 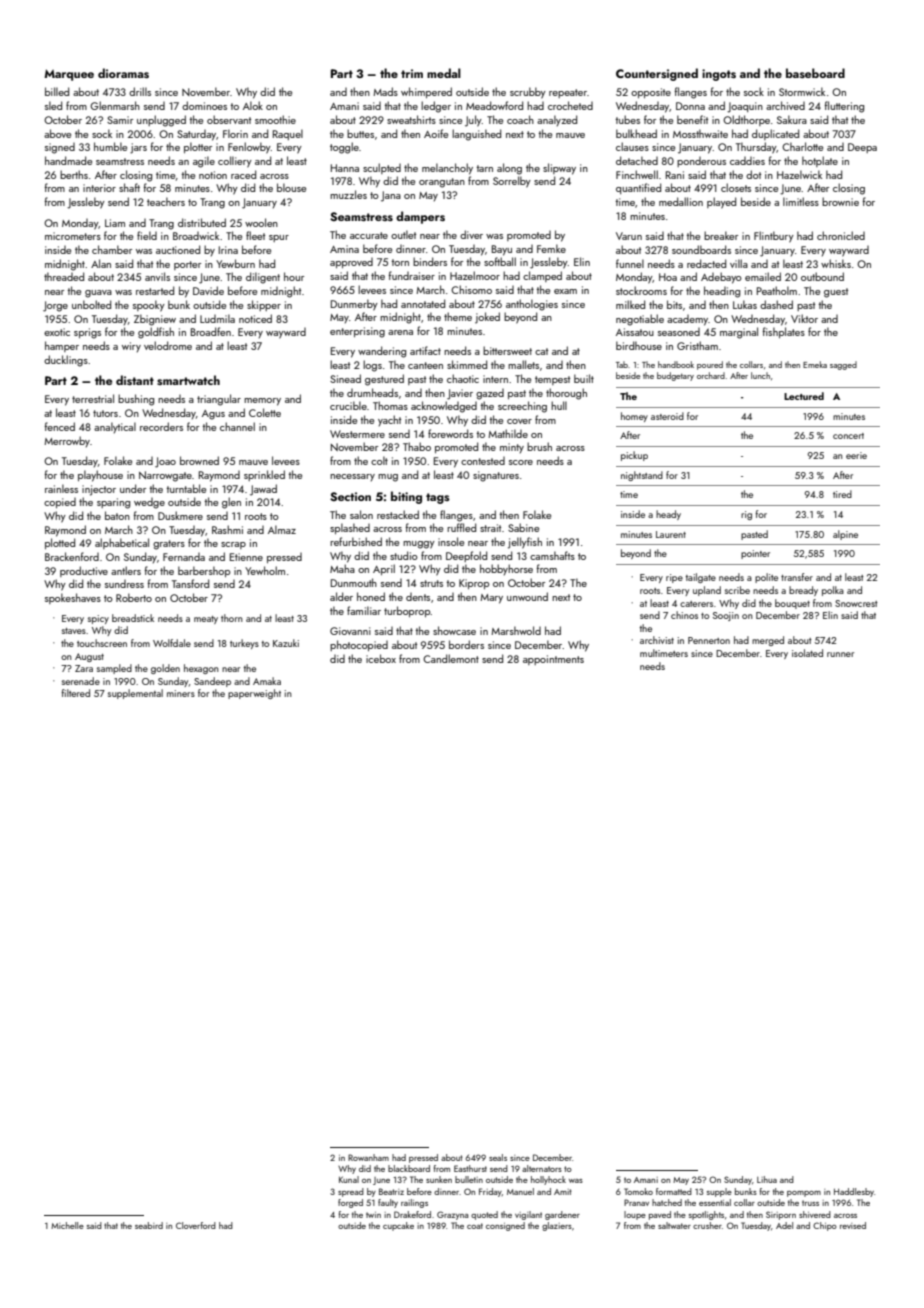 I want to click on trim, so click(x=412, y=73).
